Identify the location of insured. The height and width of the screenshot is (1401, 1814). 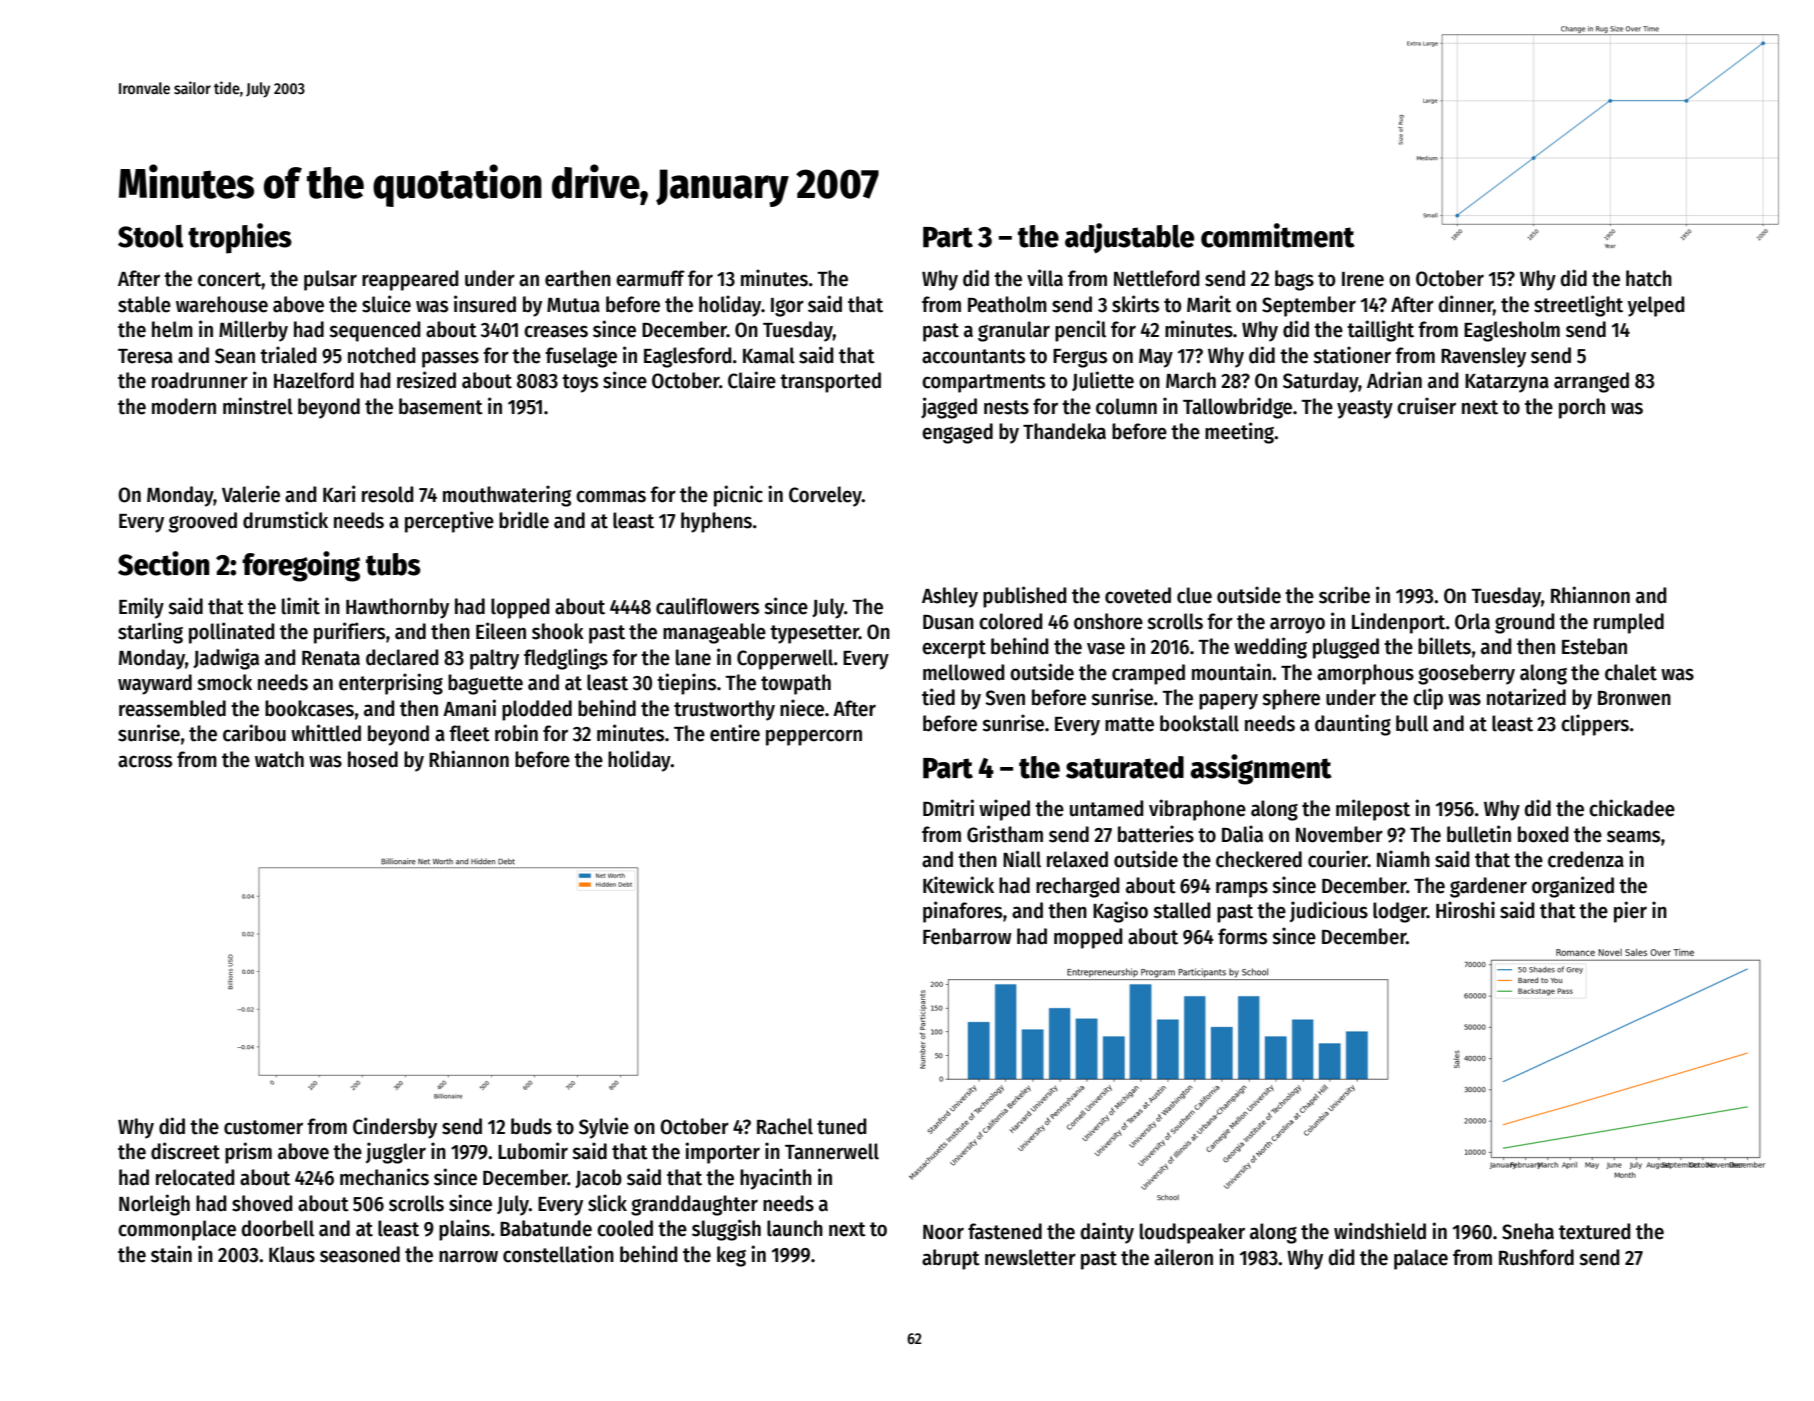
(485, 304).
